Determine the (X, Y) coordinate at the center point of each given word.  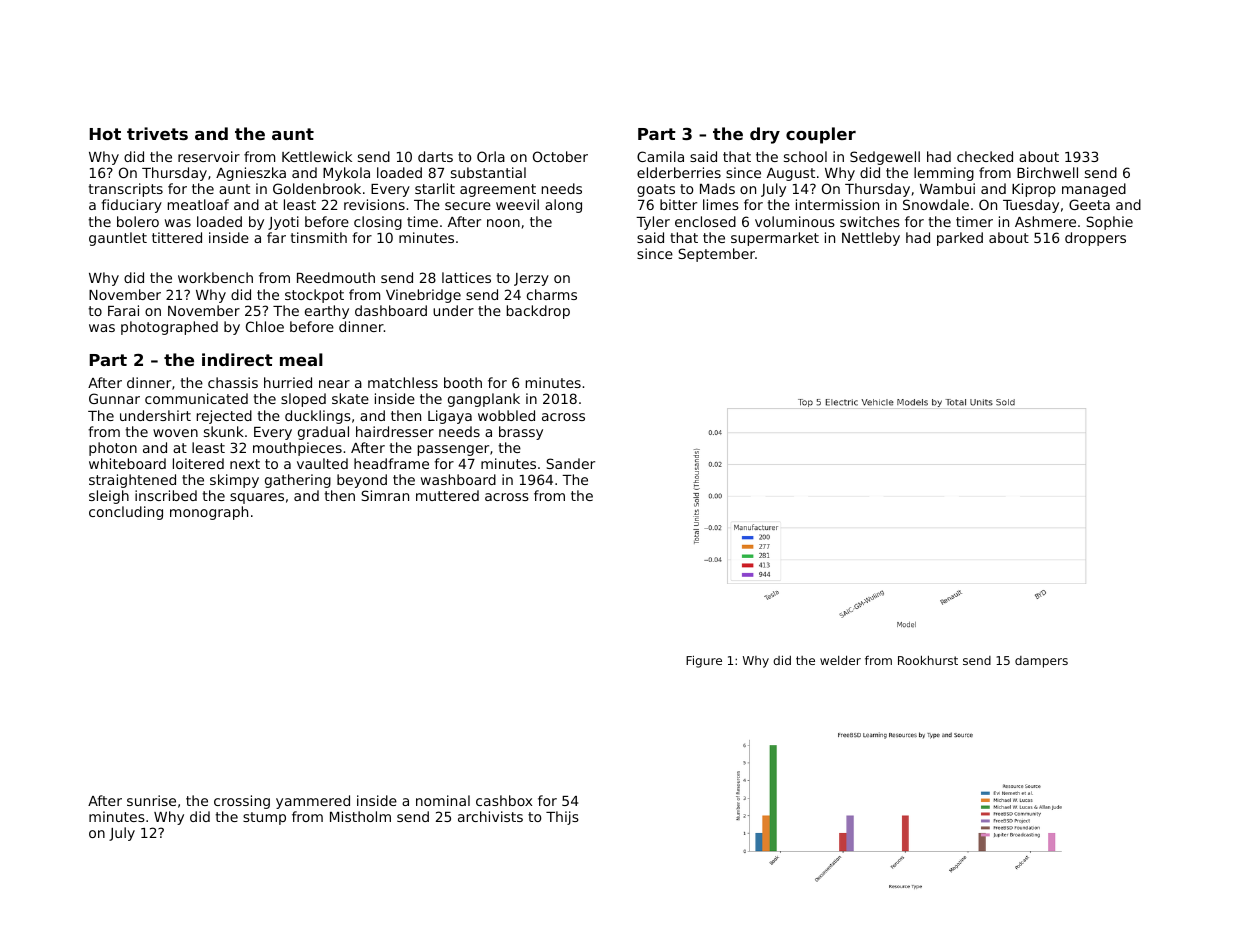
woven (175, 433)
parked (960, 239)
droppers (1095, 239)
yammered (313, 802)
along (563, 206)
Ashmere (1045, 221)
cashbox (504, 800)
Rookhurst (928, 660)
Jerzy (531, 279)
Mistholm (360, 816)
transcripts (126, 190)
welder (840, 660)
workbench (215, 277)
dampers (1041, 662)
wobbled (506, 415)
